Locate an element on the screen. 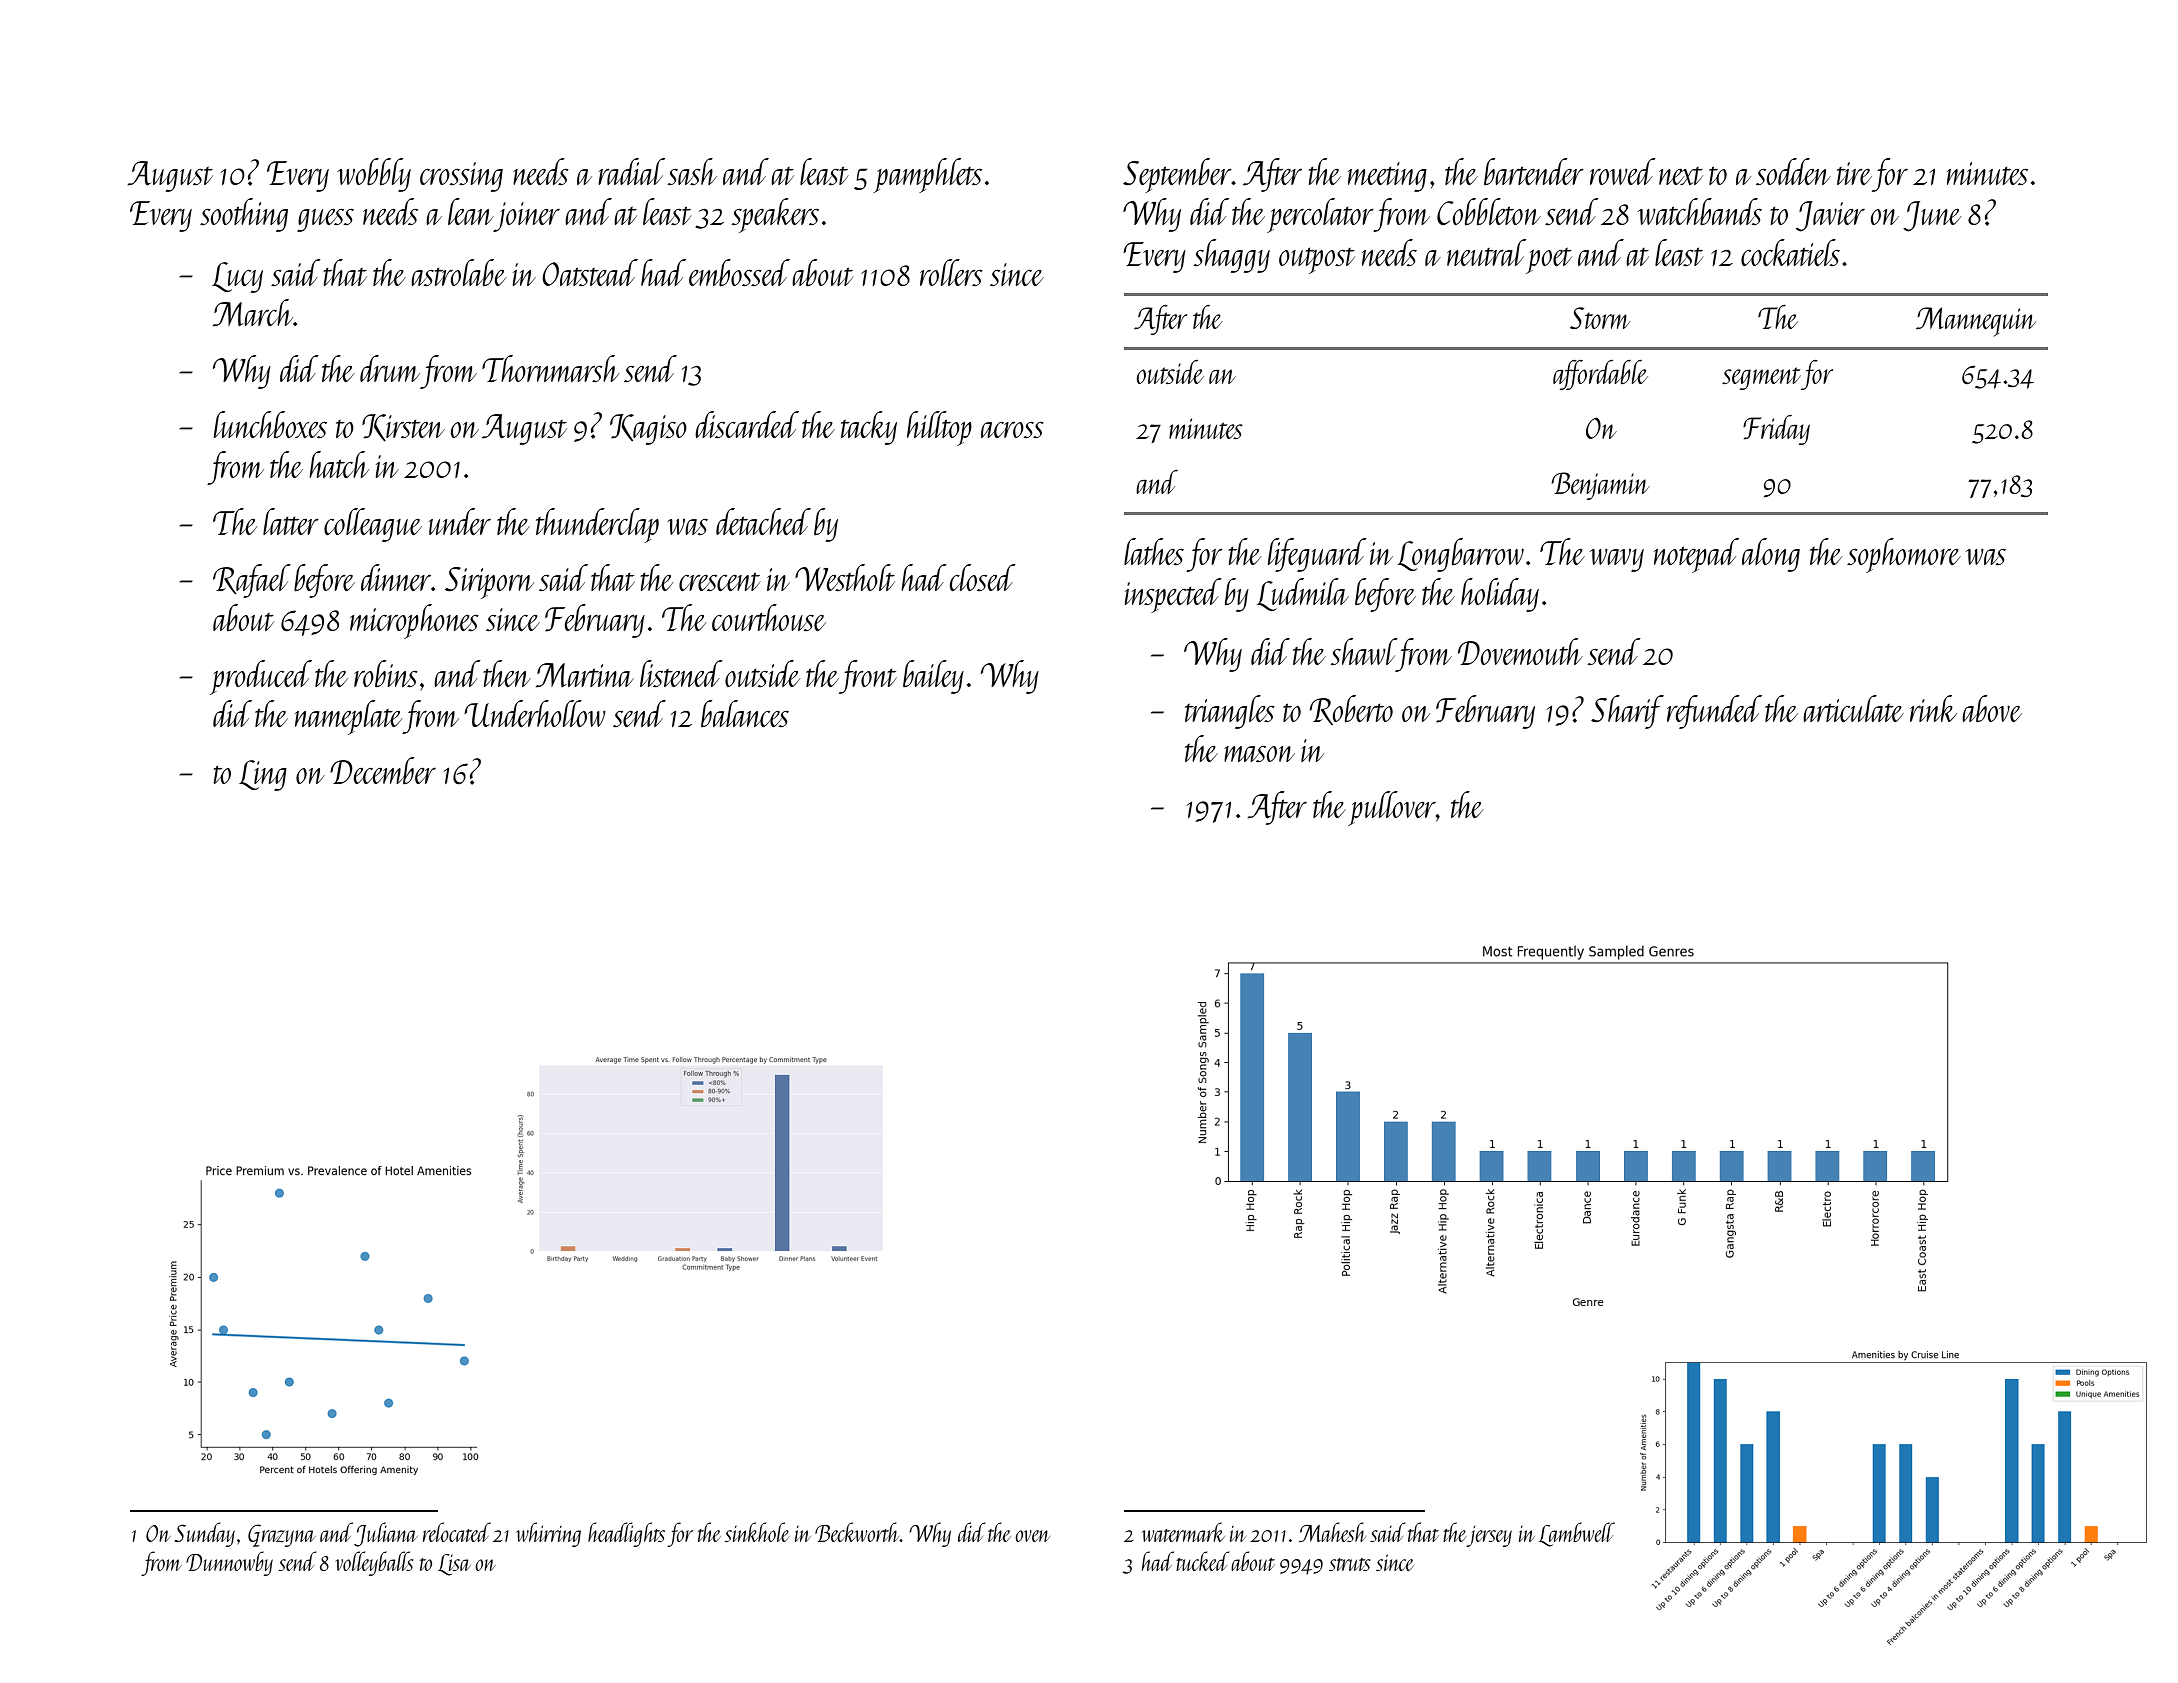  across is located at coordinates (1012, 430).
